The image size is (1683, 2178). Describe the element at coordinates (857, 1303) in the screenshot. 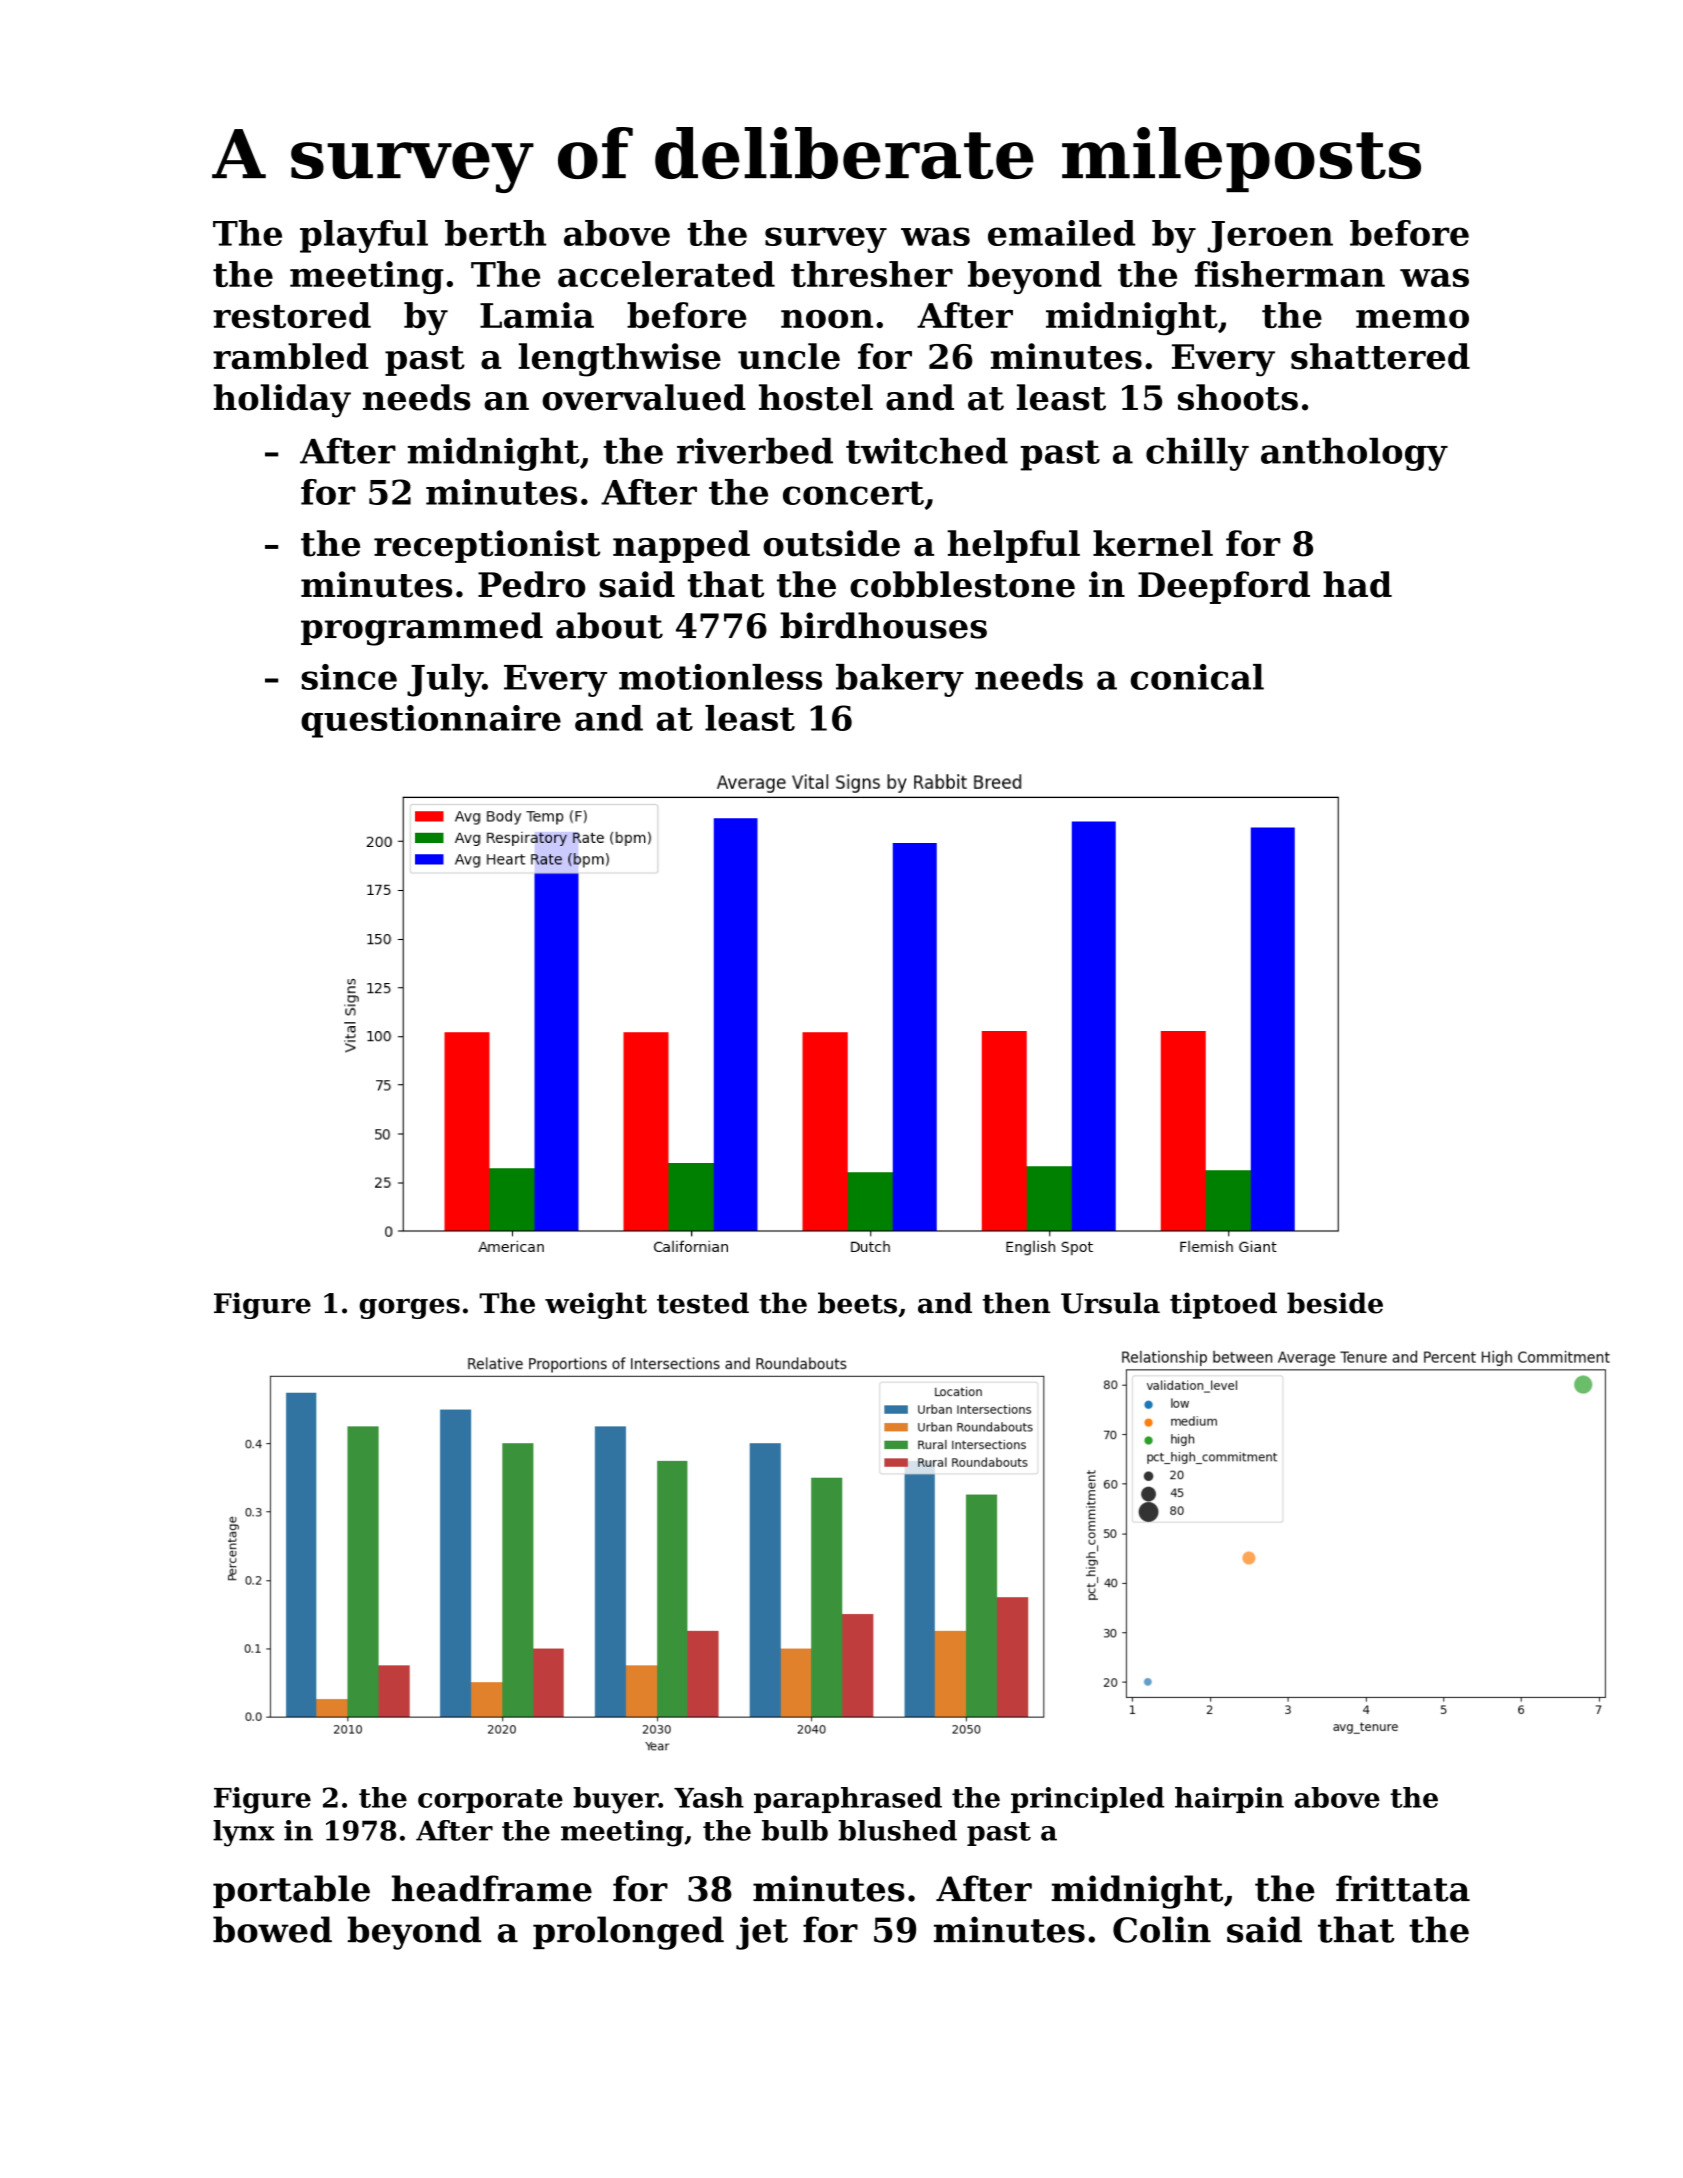

I see `beets` at that location.
